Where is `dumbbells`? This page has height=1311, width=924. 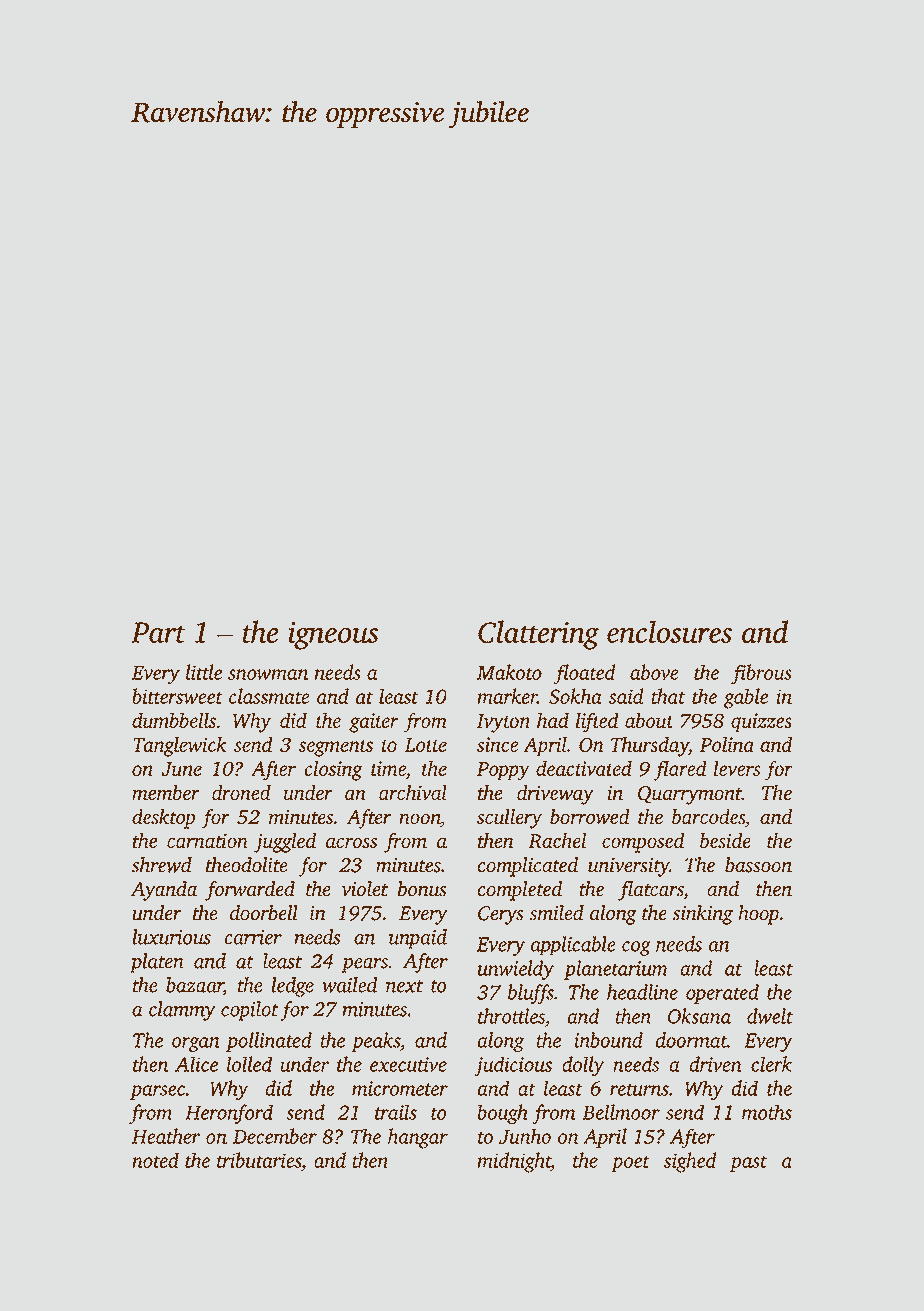 dumbbells is located at coordinates (174, 720).
